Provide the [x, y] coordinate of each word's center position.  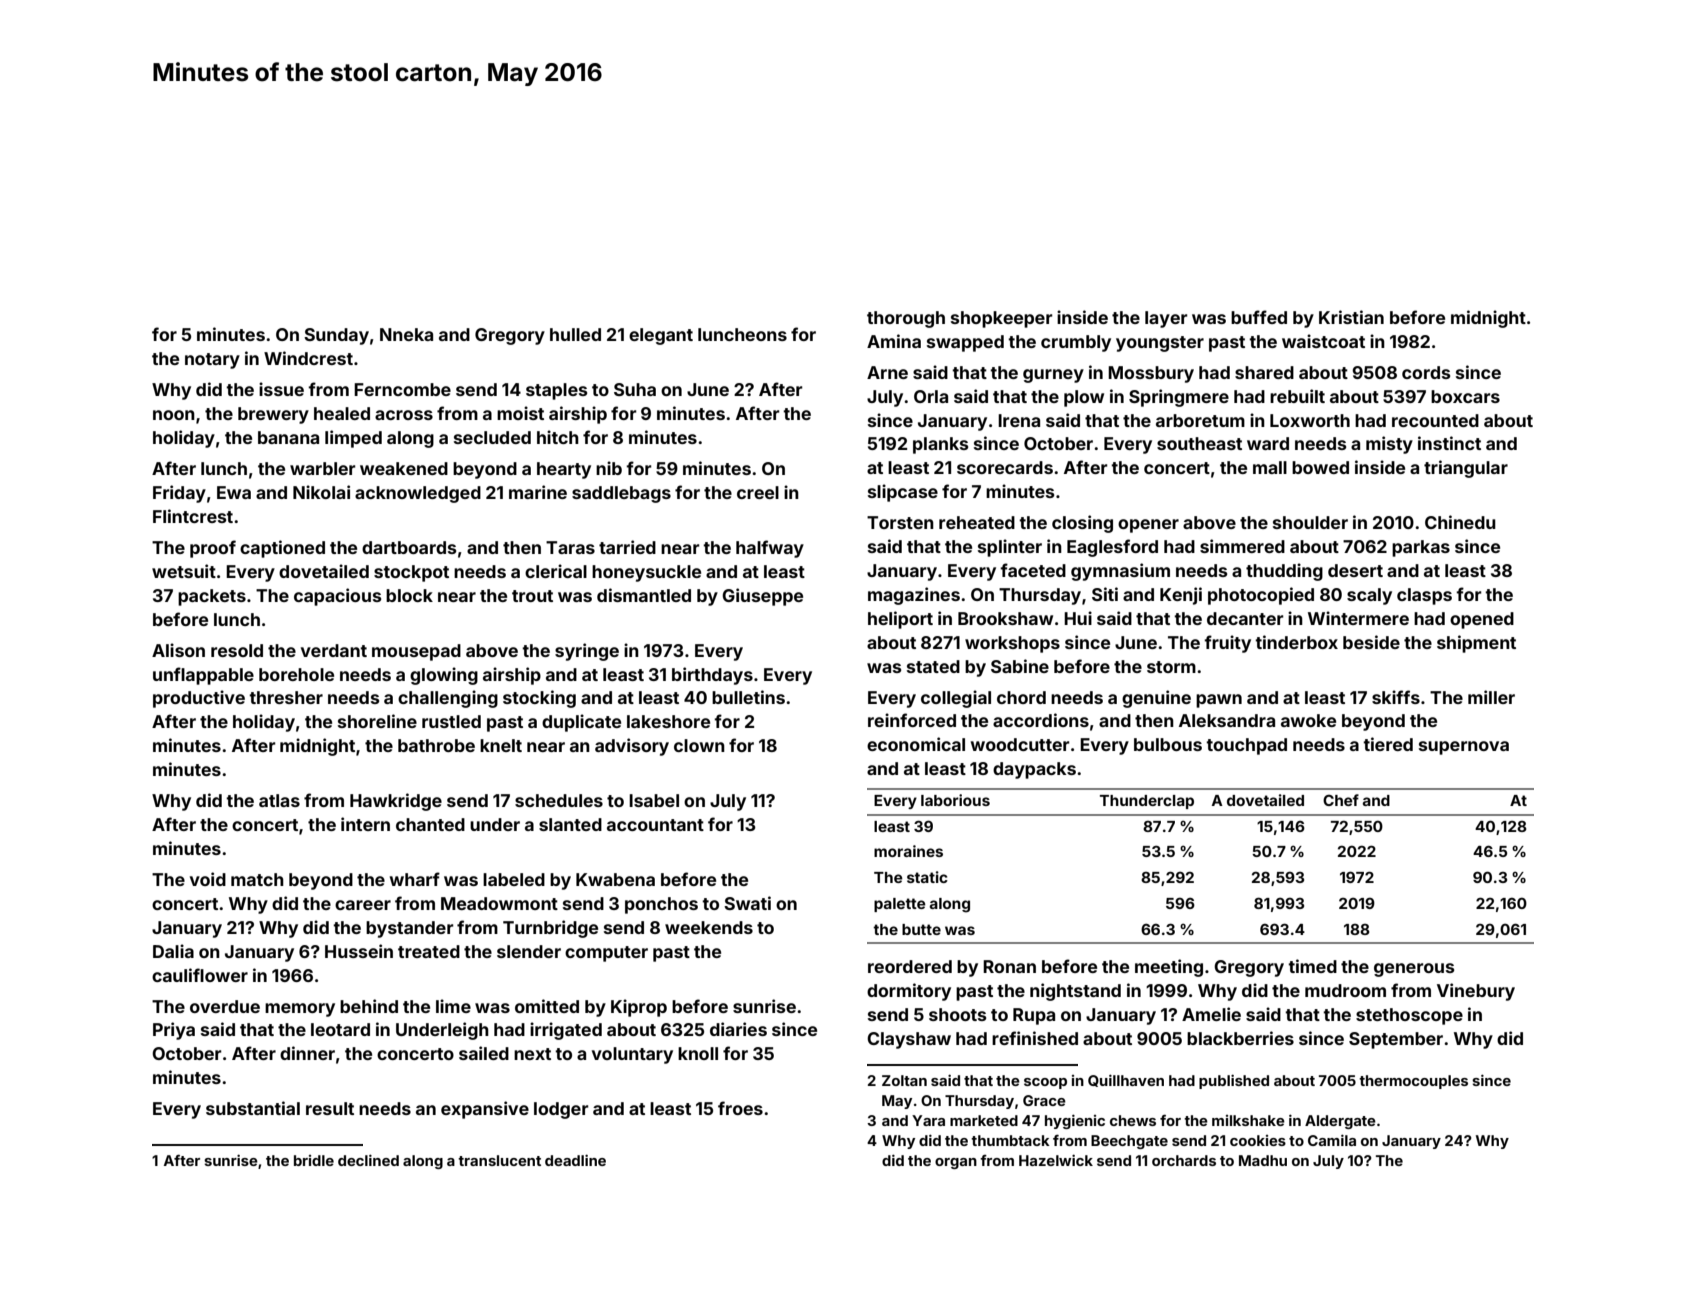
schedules [559, 800]
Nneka [406, 334]
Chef [1341, 800]
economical [916, 744]
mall [1270, 467]
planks [940, 445]
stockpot [411, 573]
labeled [514, 879]
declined [368, 1160]
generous [1414, 970]
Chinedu [1460, 522]
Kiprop [639, 1008]
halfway [770, 549]
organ [956, 1163]
